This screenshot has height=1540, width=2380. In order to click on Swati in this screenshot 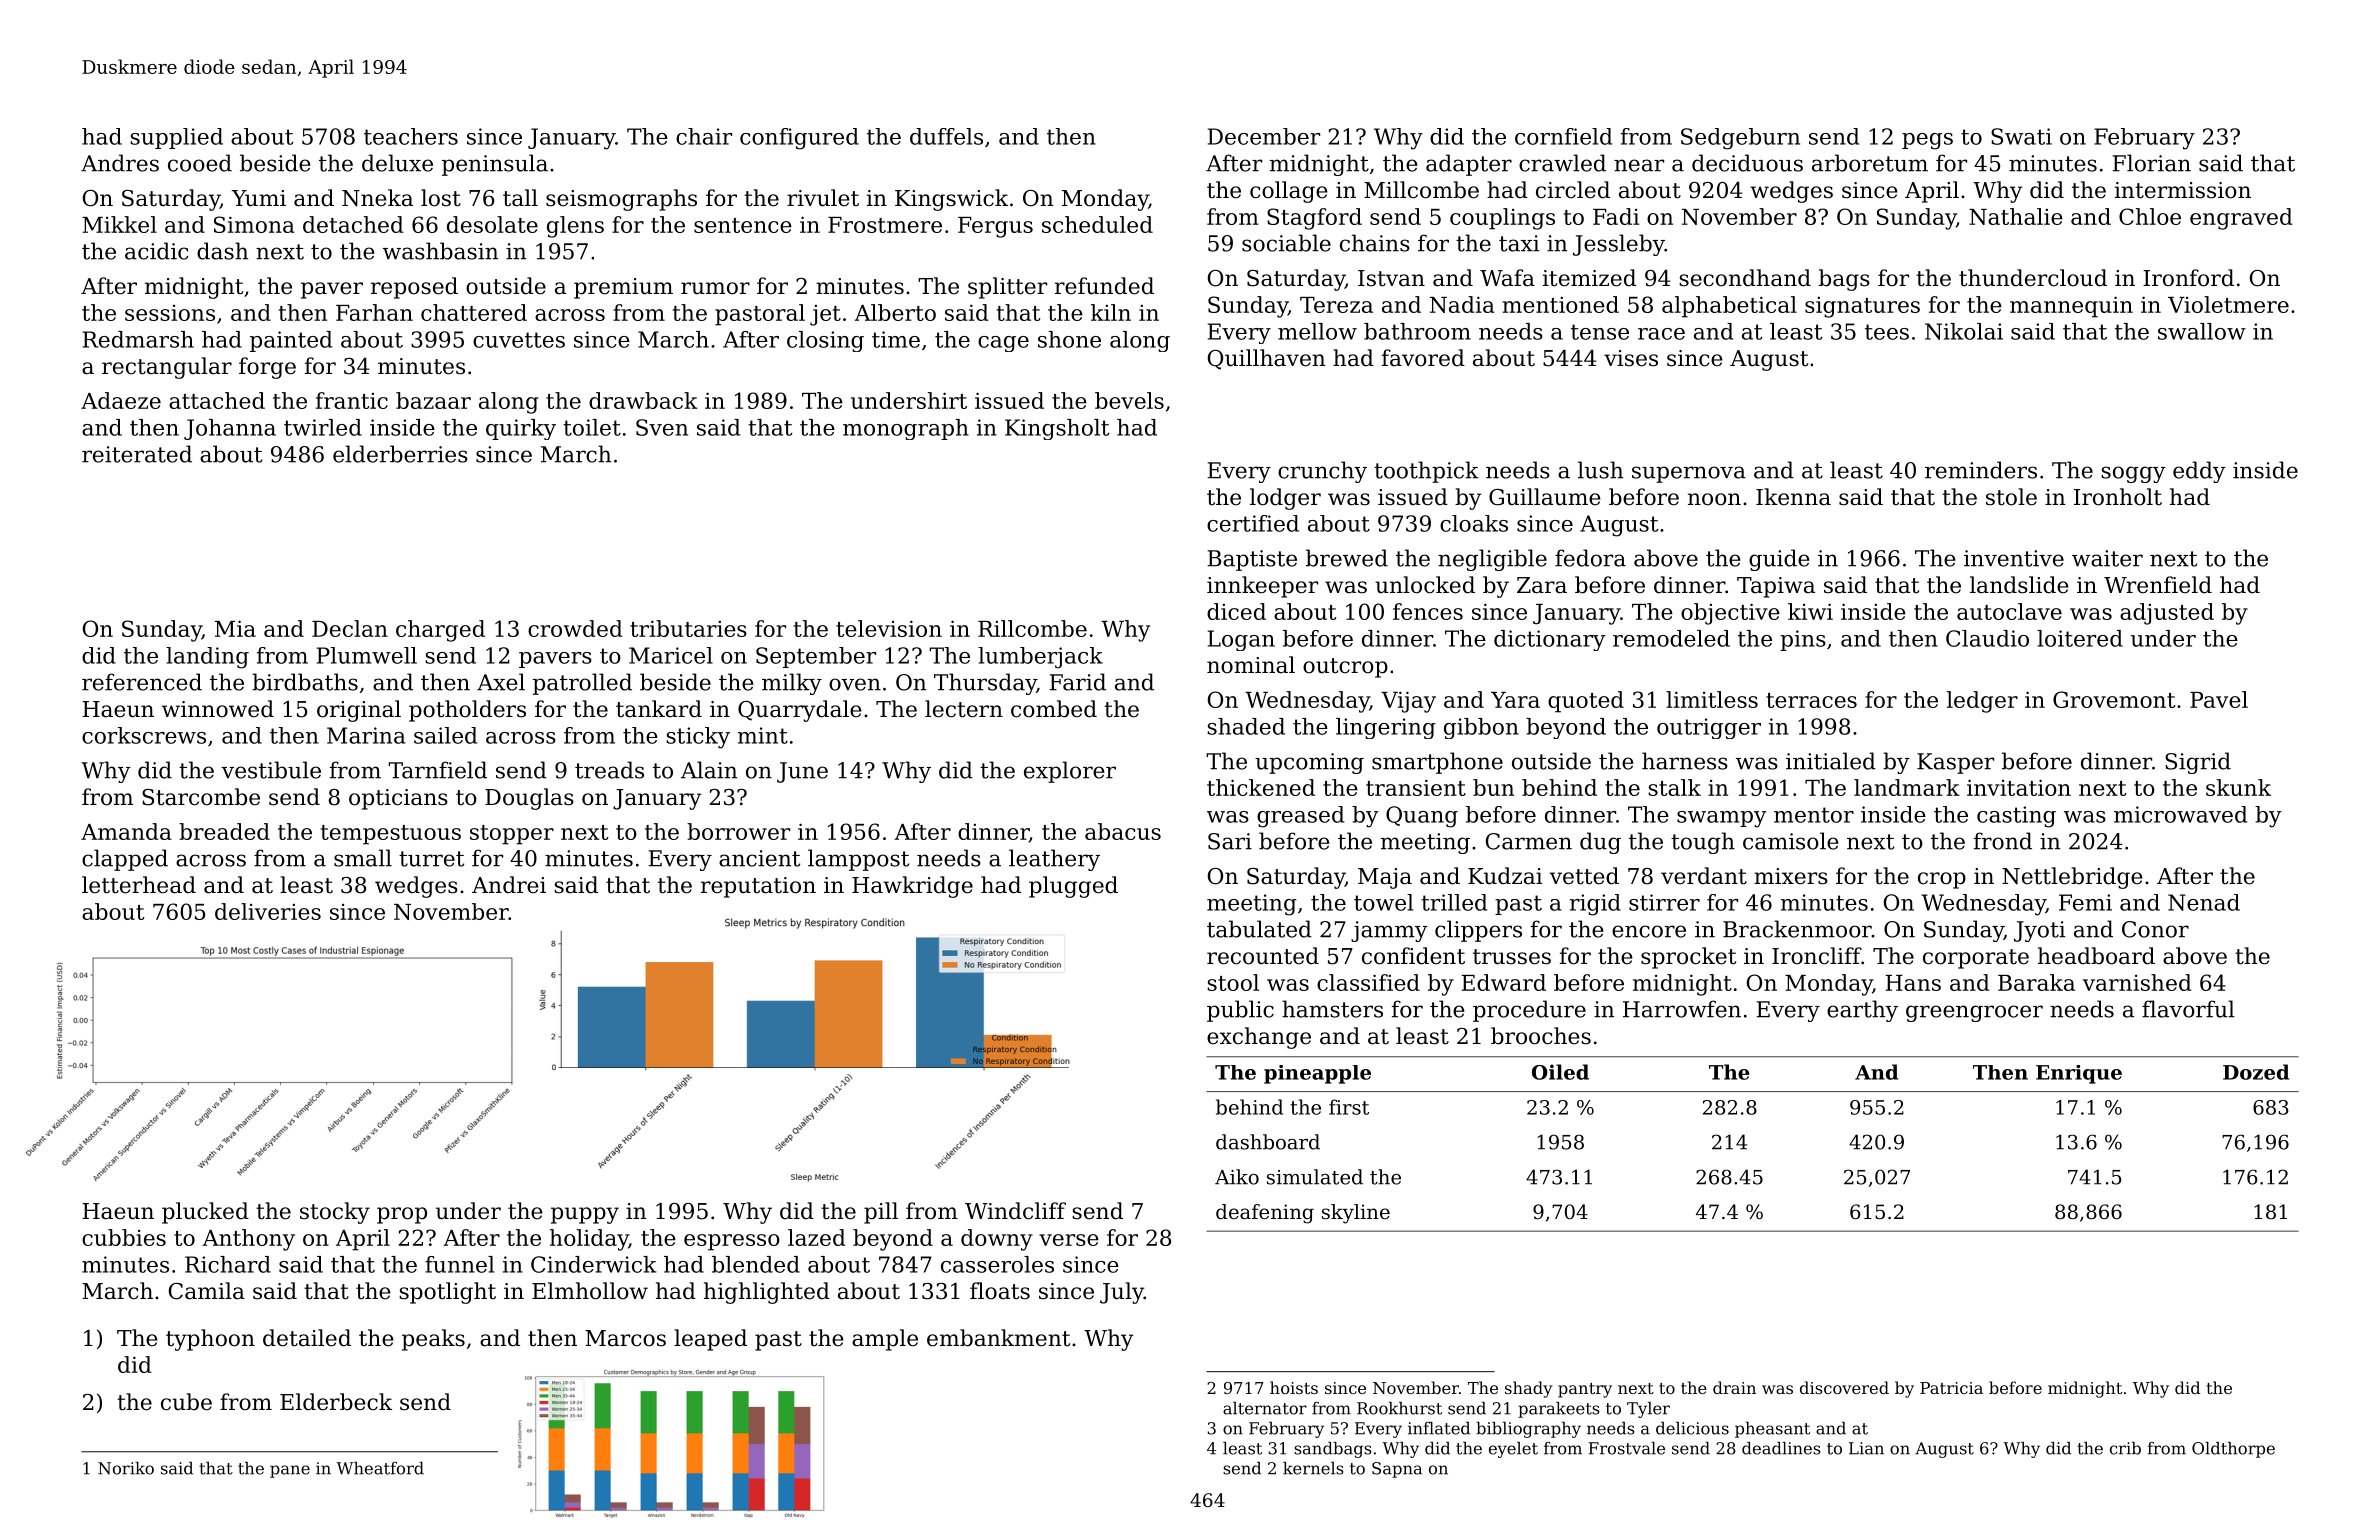, I will do `click(2021, 136)`.
